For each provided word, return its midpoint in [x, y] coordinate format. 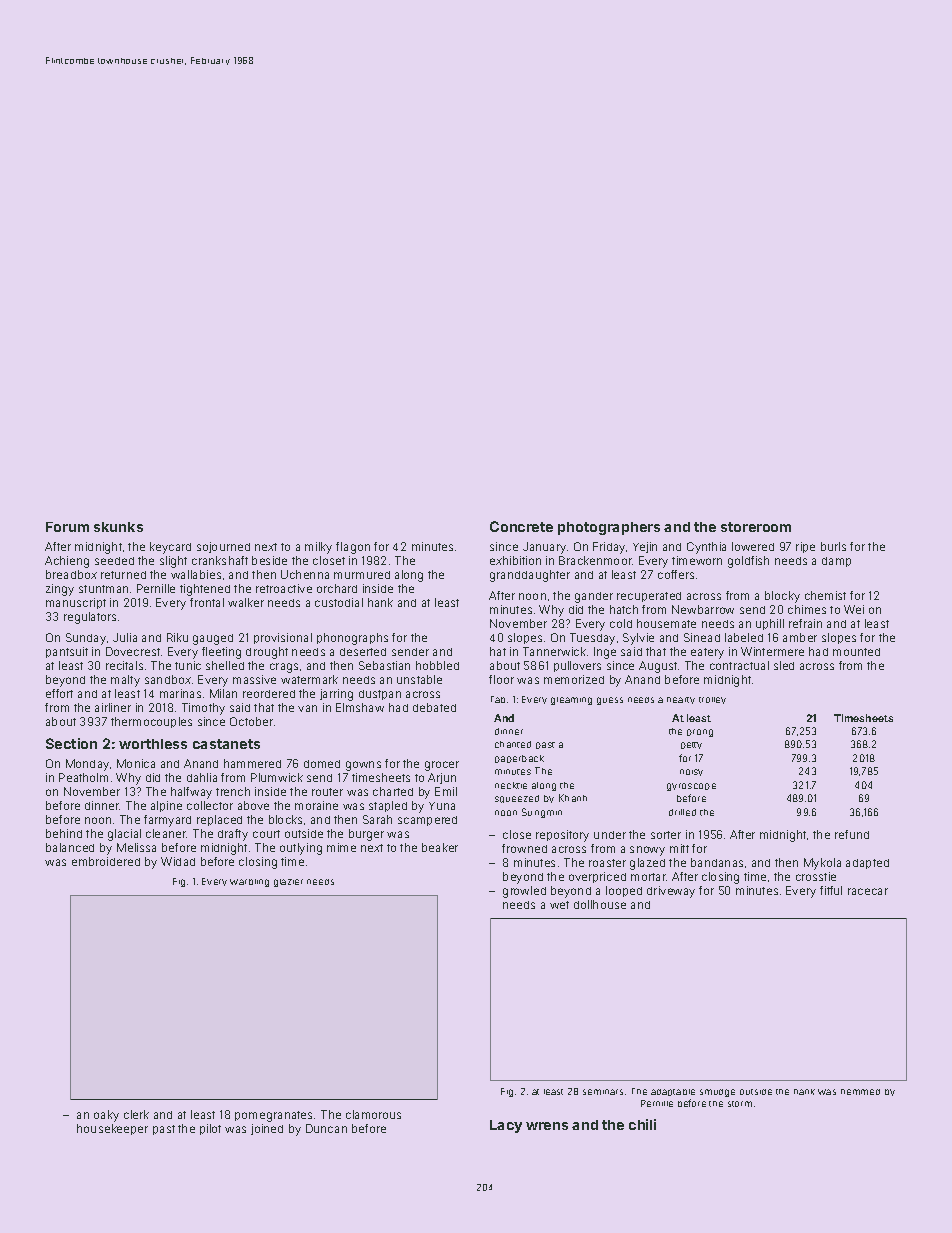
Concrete [521, 526]
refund [852, 834]
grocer [442, 766]
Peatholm [83, 777]
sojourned [223, 547]
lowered [753, 546]
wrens [547, 1126]
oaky [106, 1116]
